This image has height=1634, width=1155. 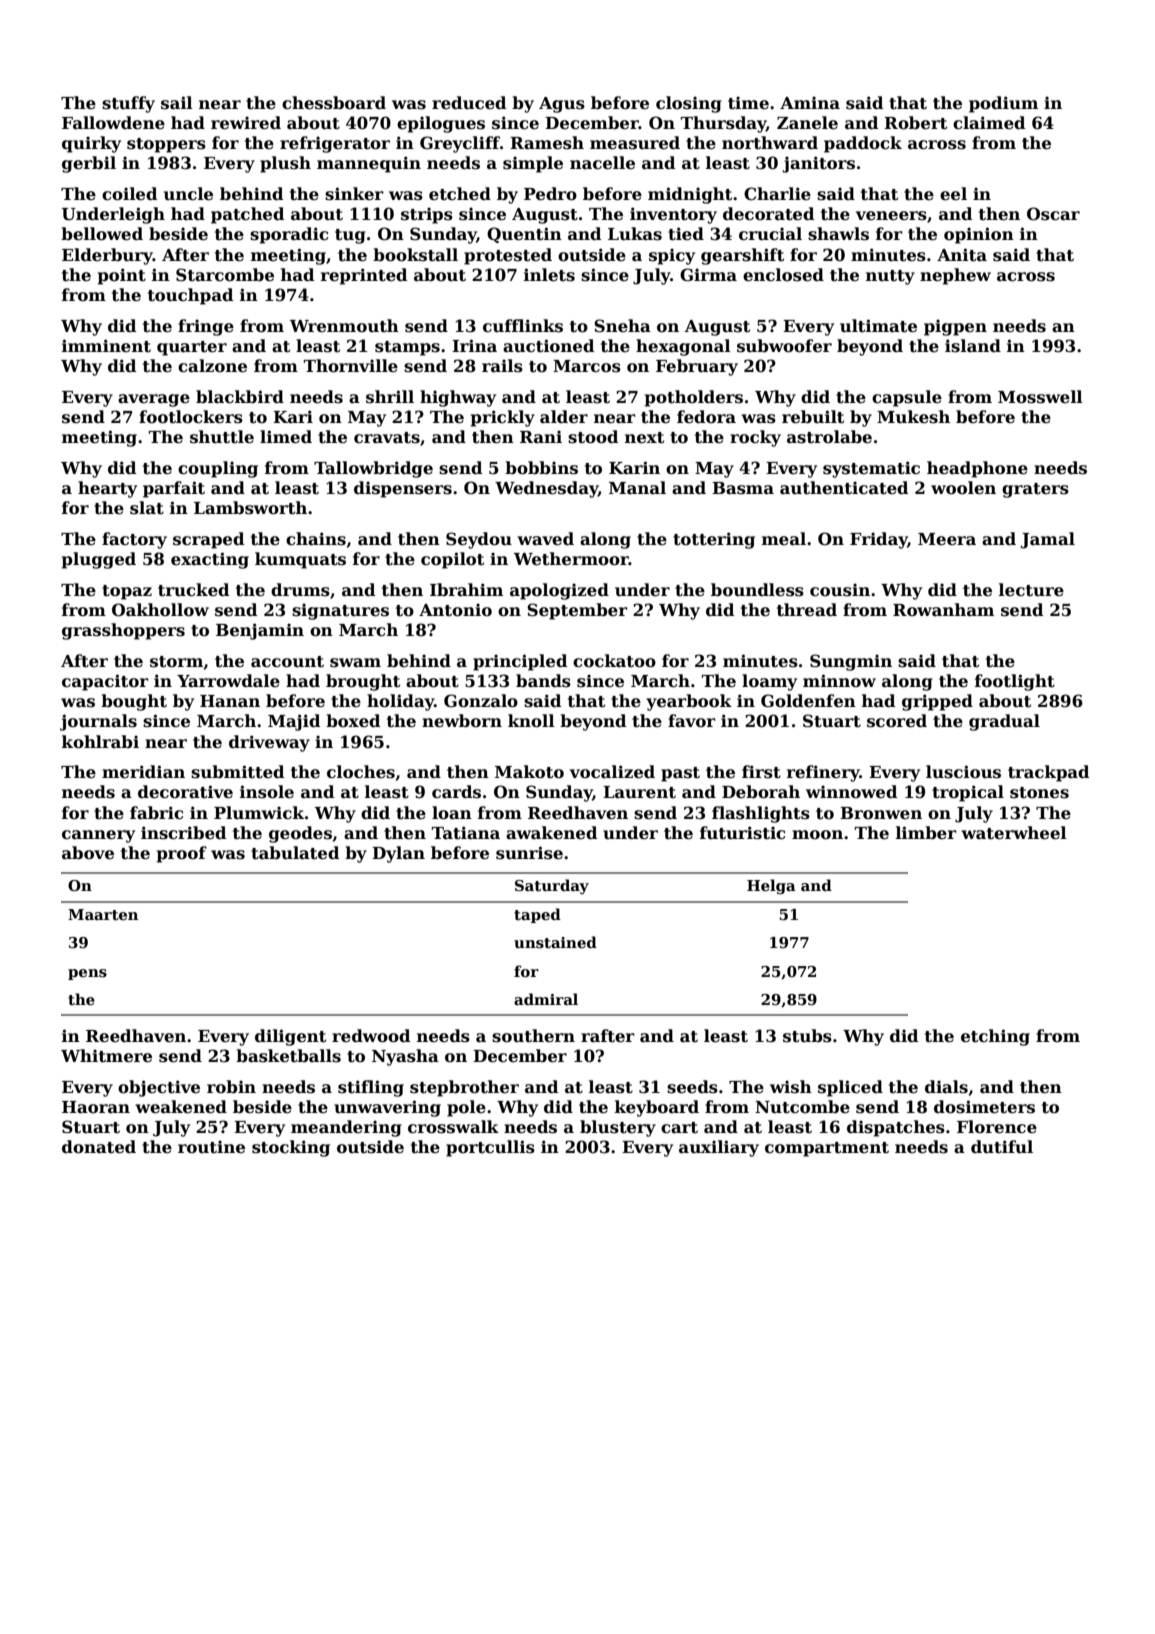 I want to click on dials, so click(x=946, y=1087).
